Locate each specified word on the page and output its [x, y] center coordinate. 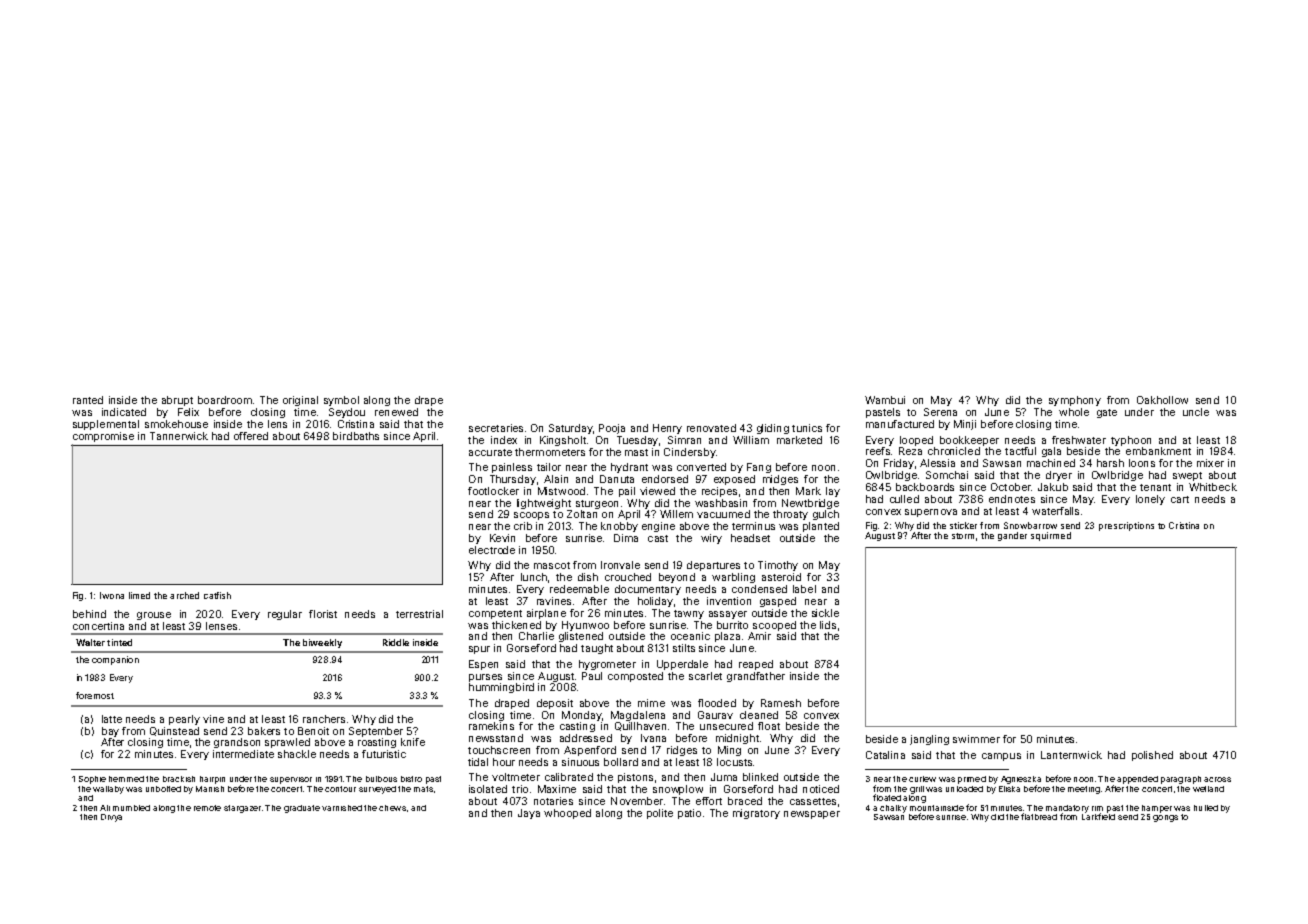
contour [340, 789]
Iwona [112, 595]
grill [917, 790]
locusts [734, 762]
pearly [184, 720]
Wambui [885, 400]
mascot [552, 565]
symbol [341, 401]
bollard [621, 762]
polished [1152, 756]
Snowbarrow [1030, 525]
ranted [88, 400]
